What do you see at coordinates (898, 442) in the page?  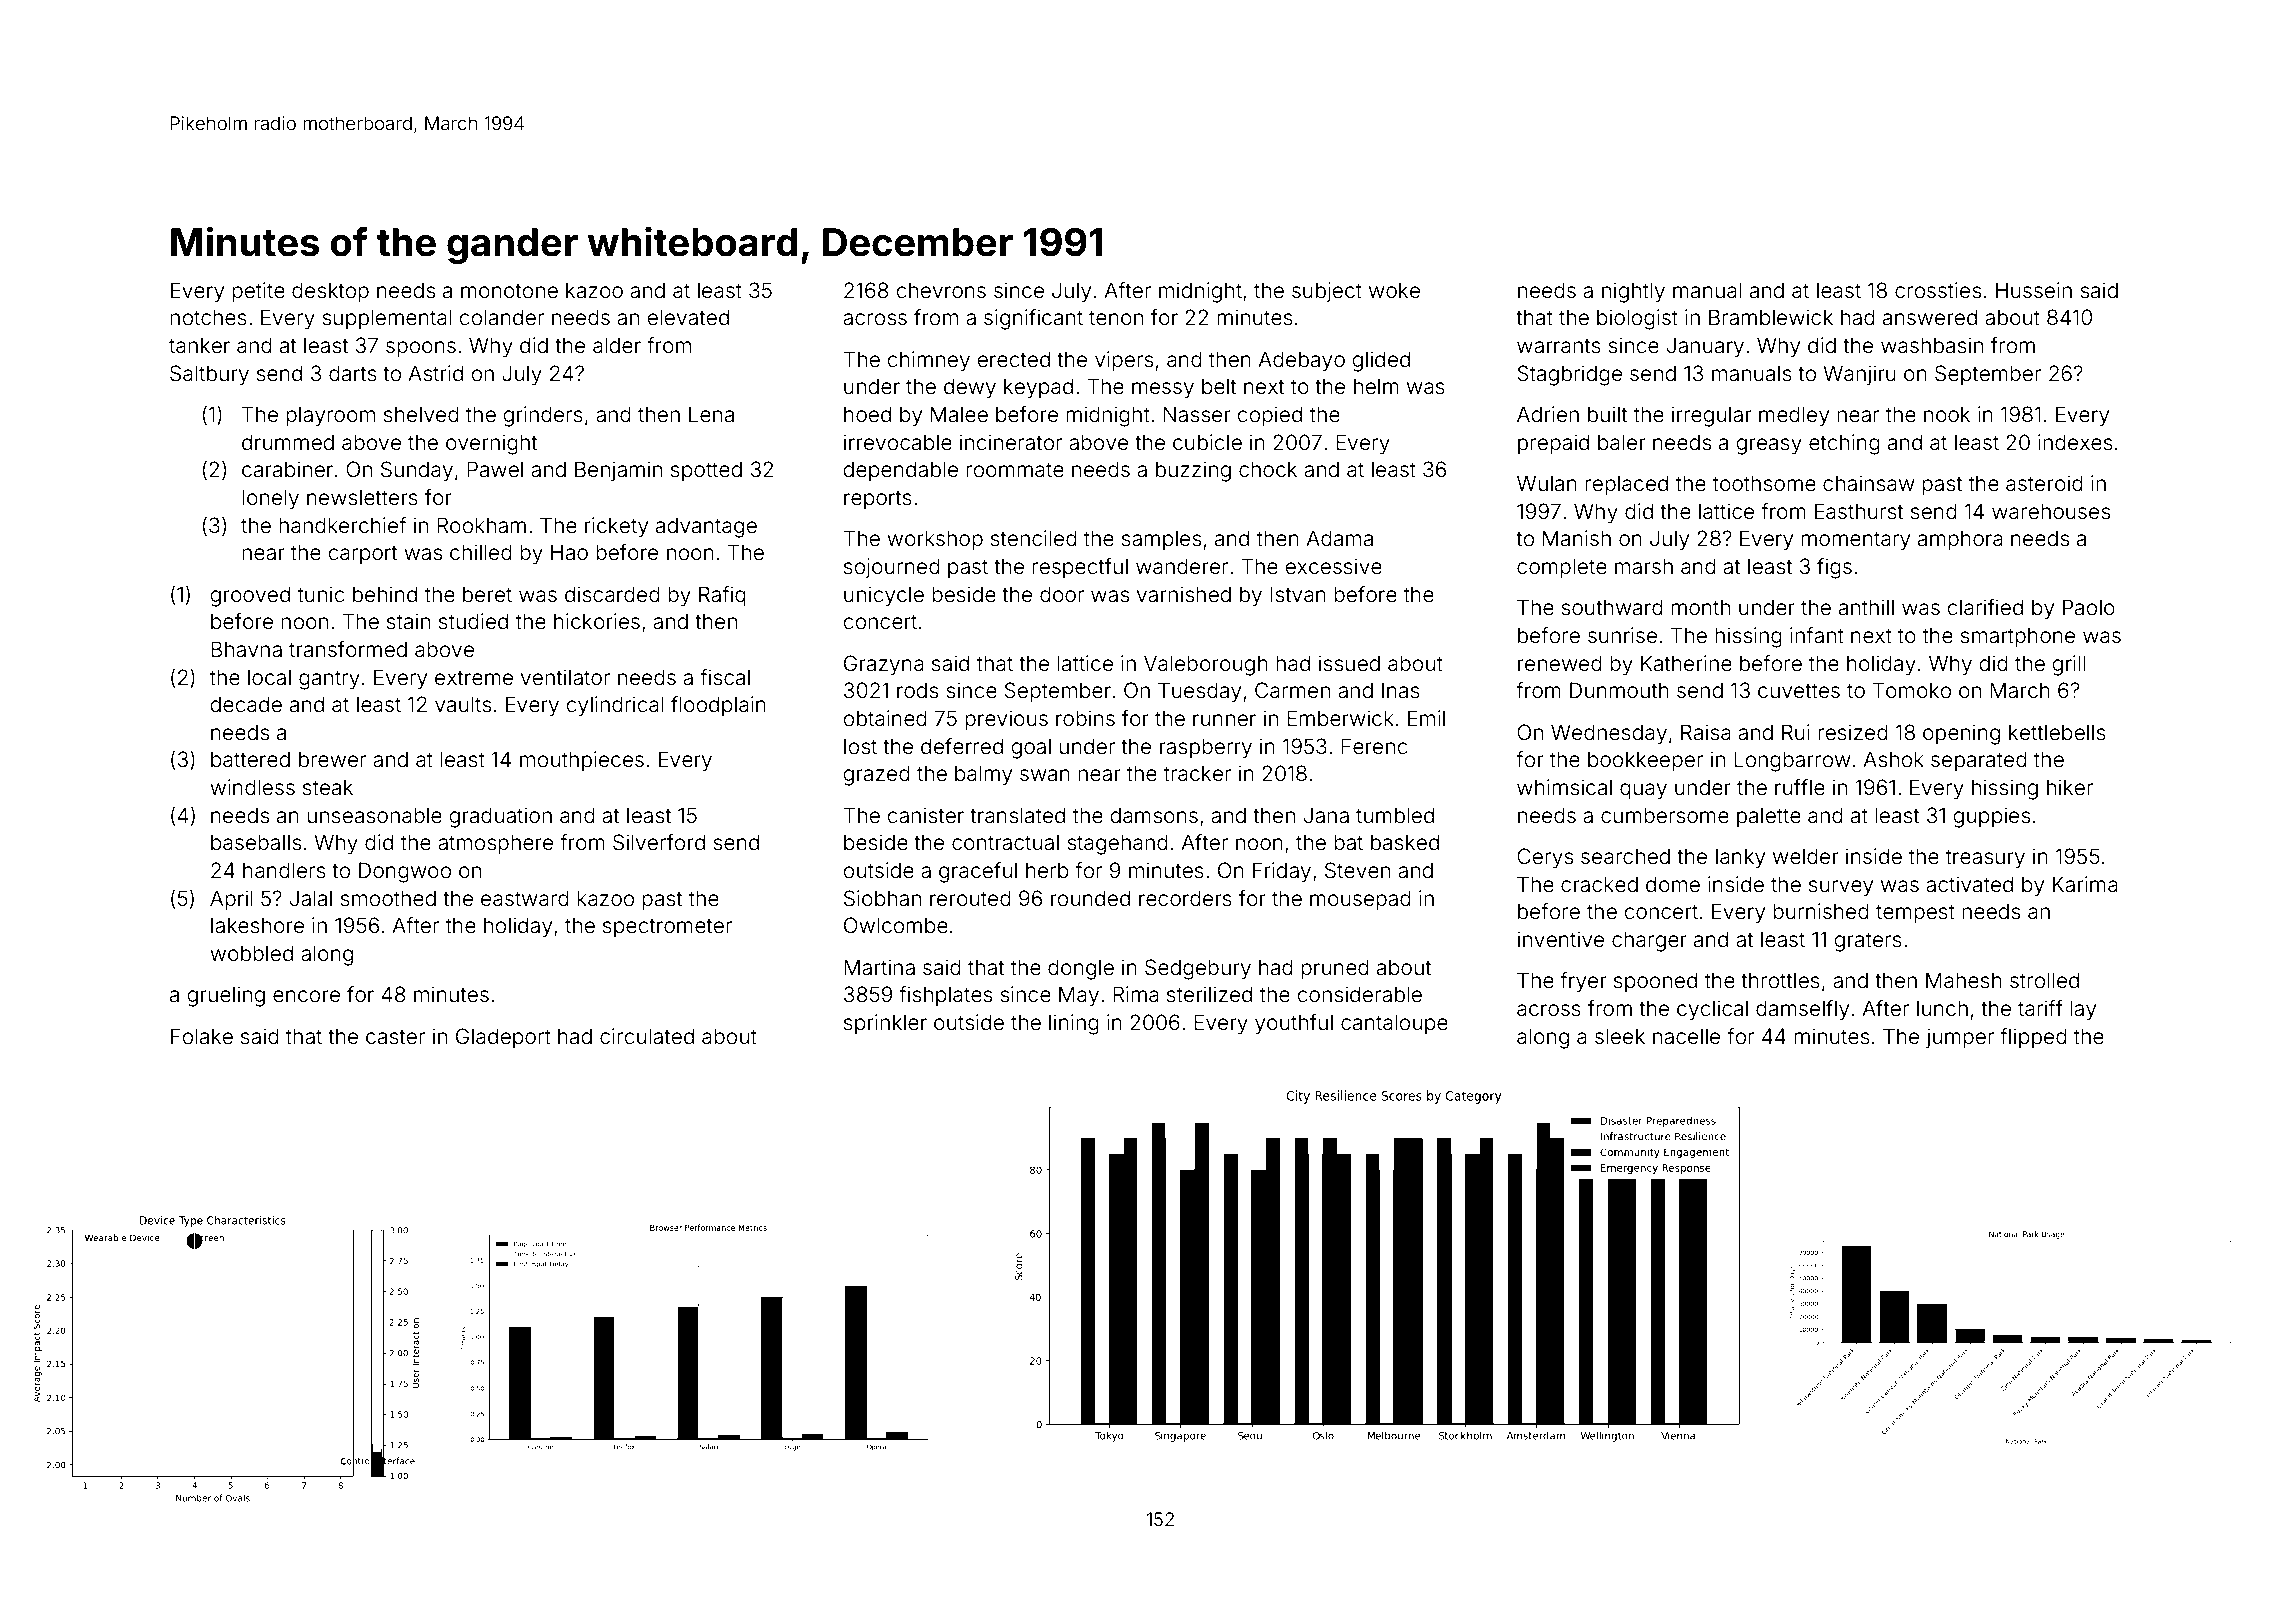 I see `irrevocable` at bounding box center [898, 442].
